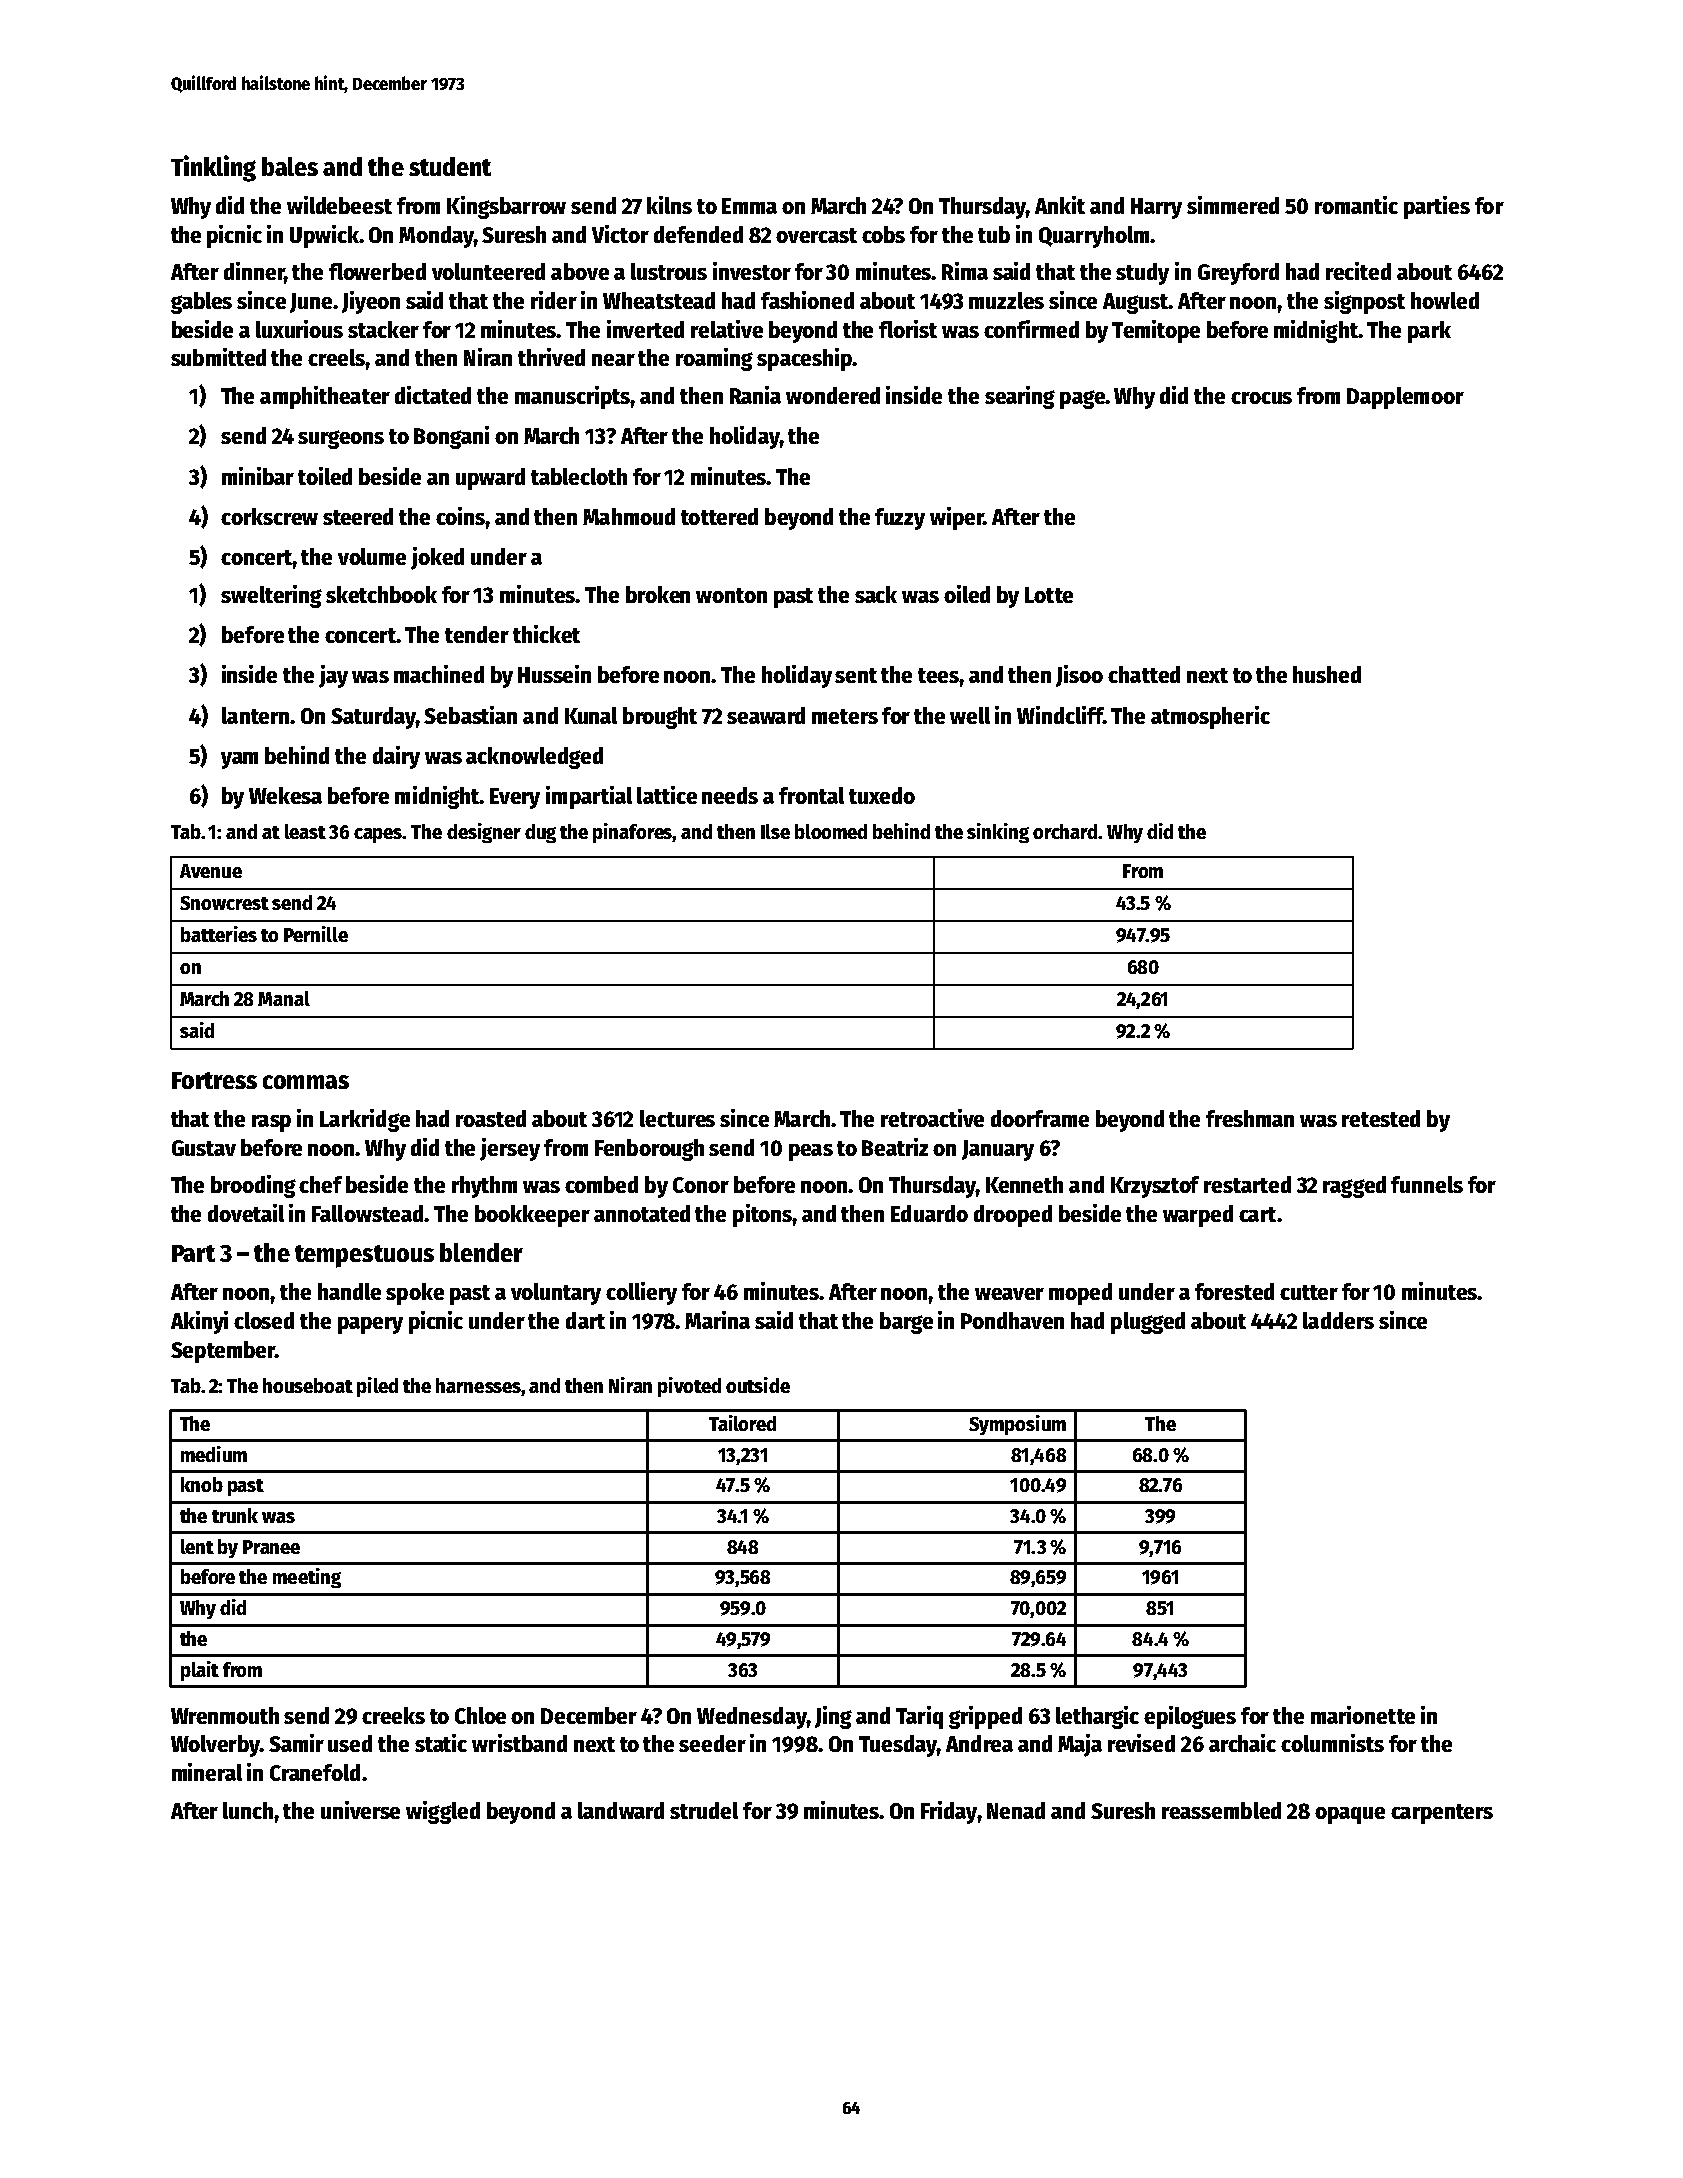 This screenshot has width=1683, height=2178. I want to click on atmospheric, so click(1210, 717).
